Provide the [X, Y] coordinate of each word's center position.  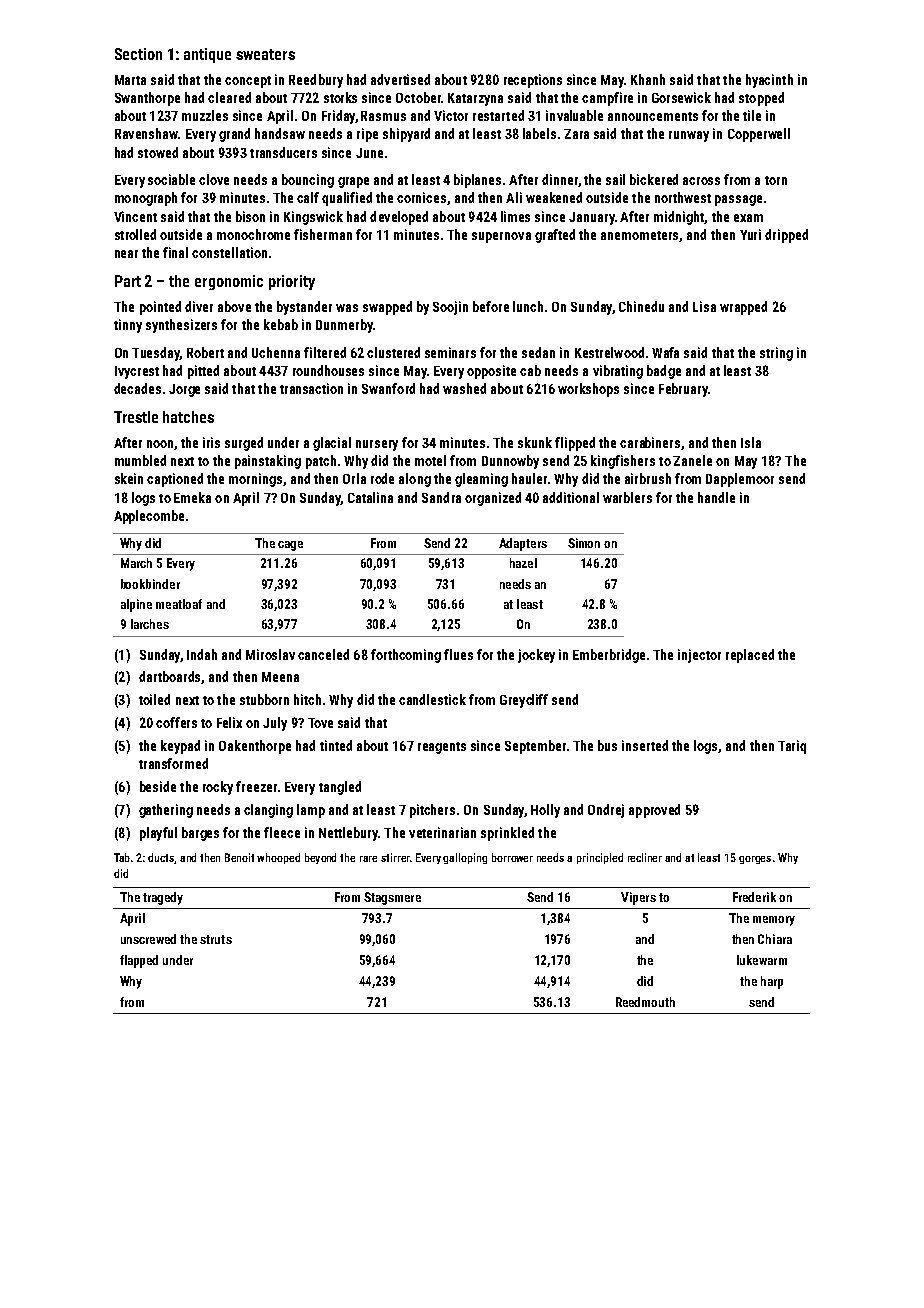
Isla [751, 442]
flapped [139, 961]
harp [772, 982]
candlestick [432, 699]
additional [571, 497]
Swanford [388, 388]
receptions [533, 81]
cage [290, 546]
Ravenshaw [146, 133]
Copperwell [759, 135]
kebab [281, 324]
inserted [645, 745]
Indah [202, 654]
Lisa [704, 306]
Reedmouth [645, 1002]
